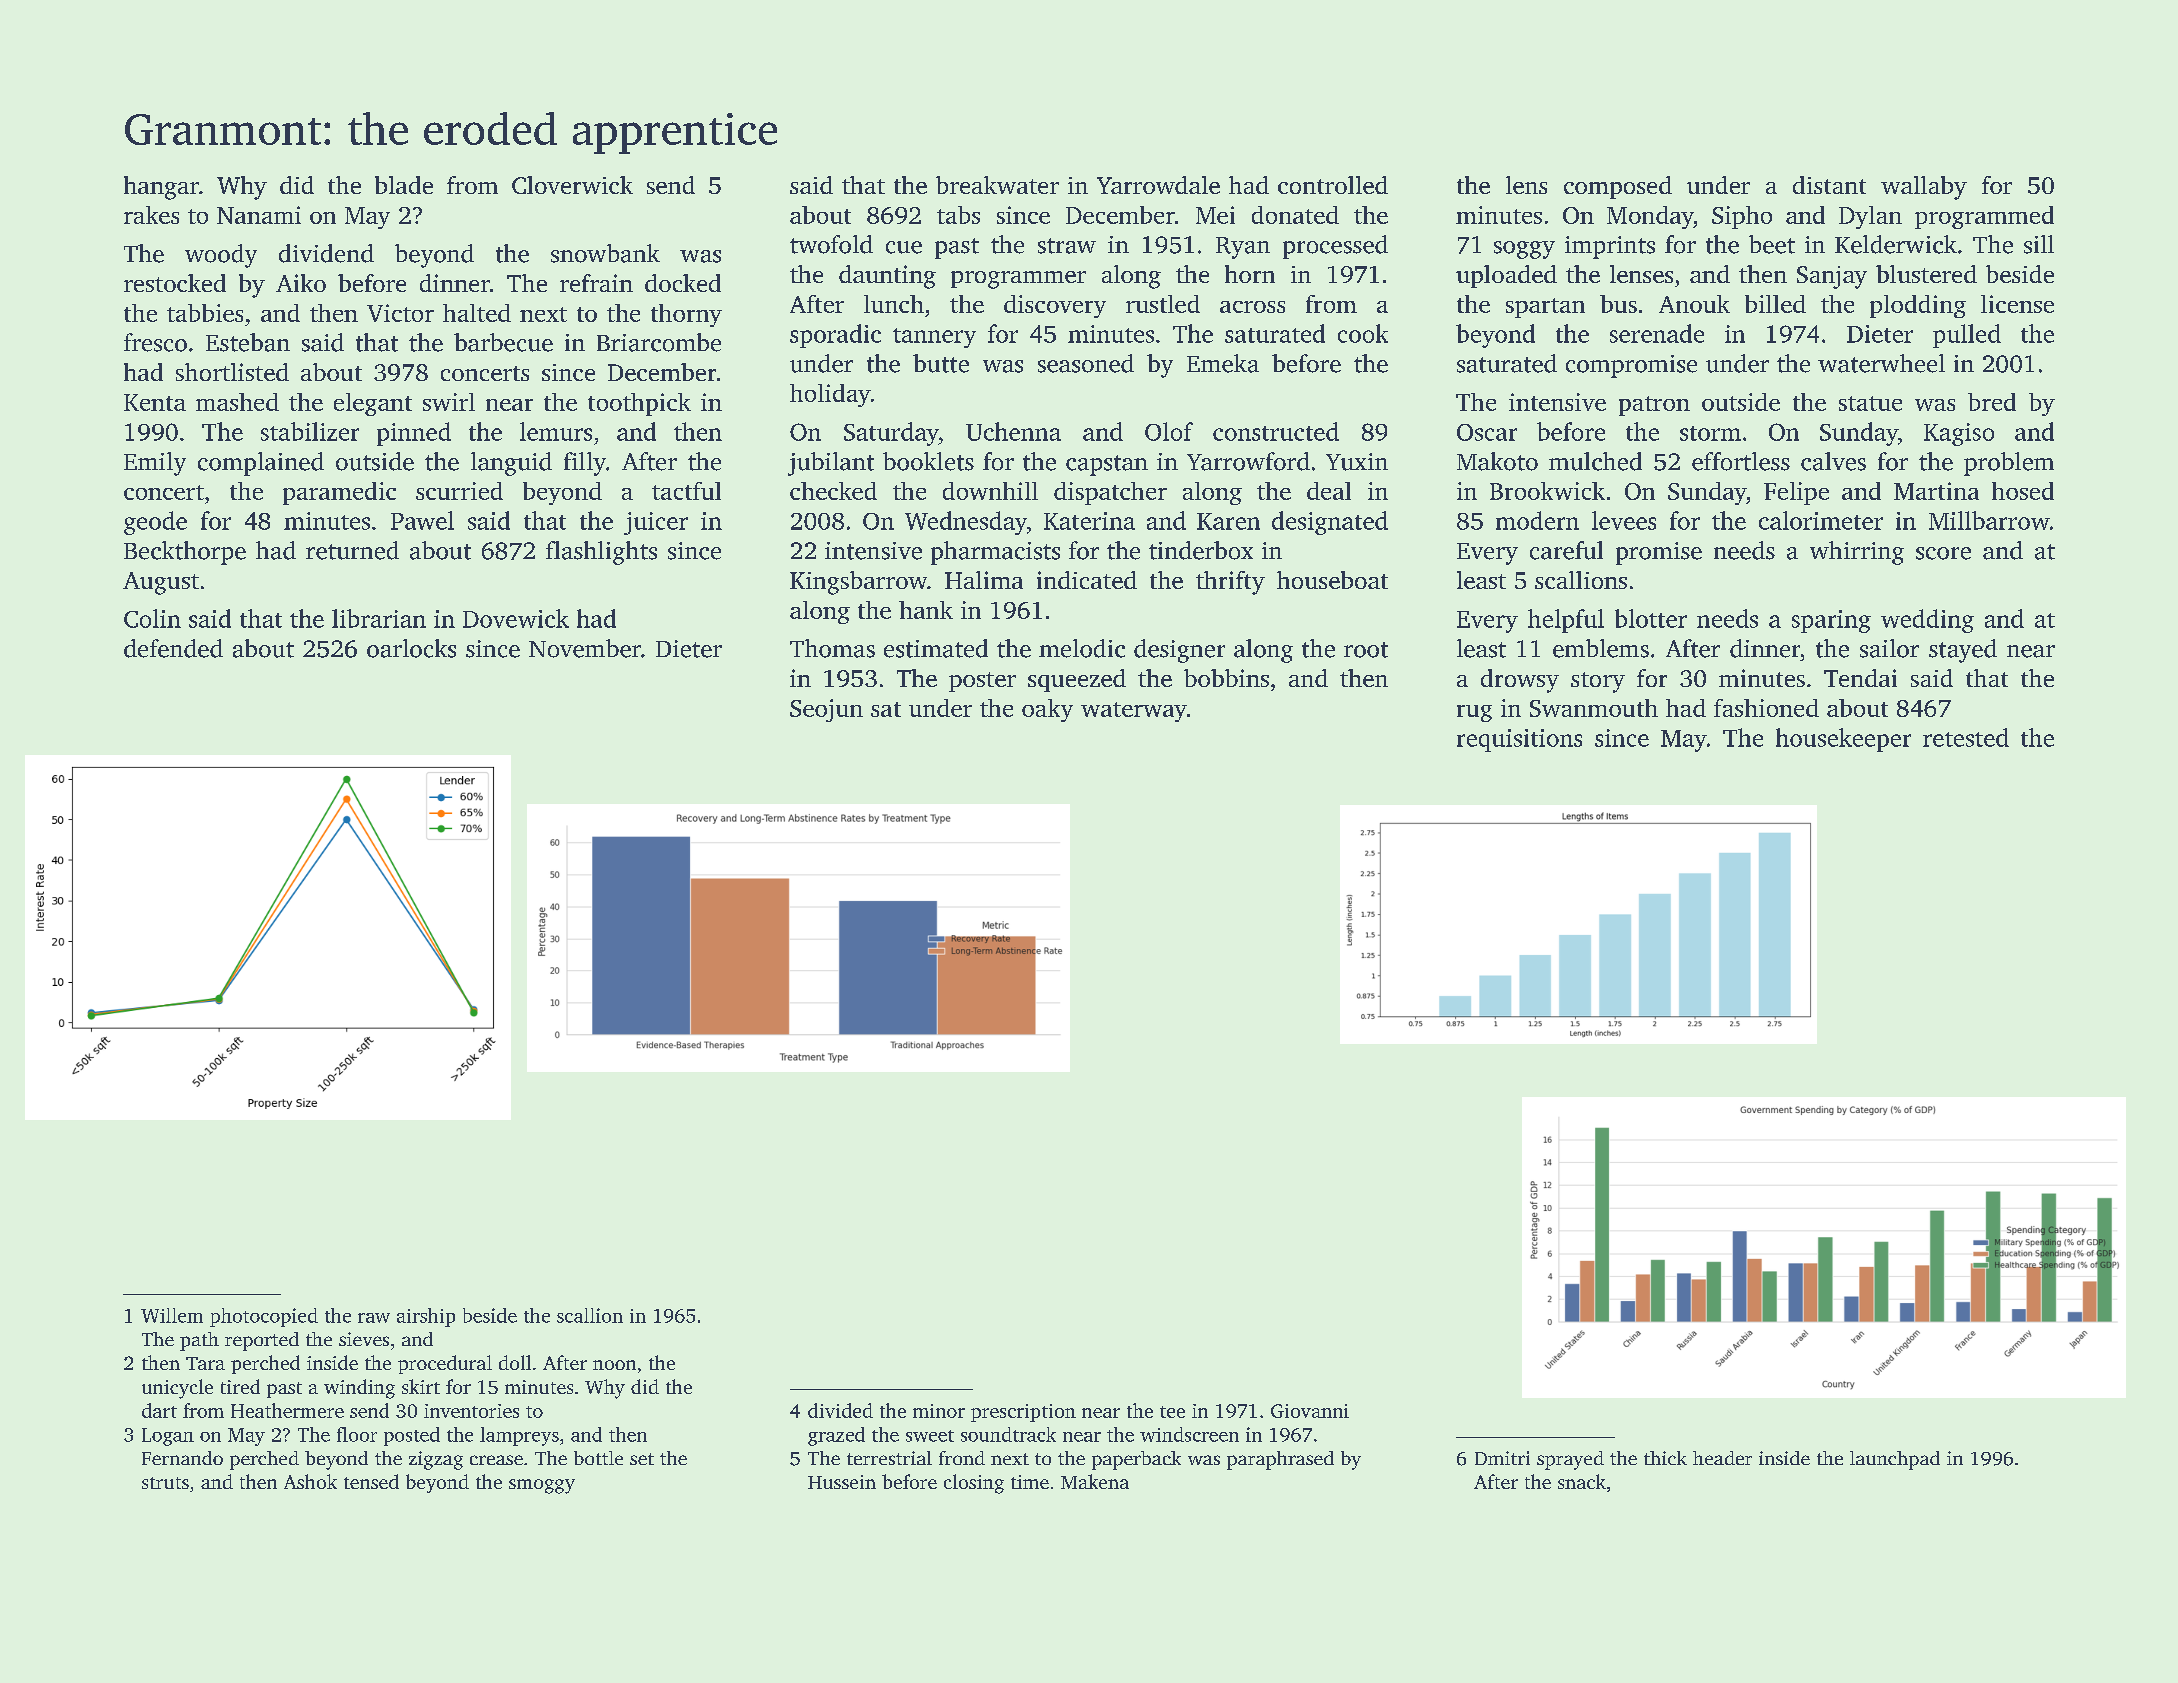 The image size is (2178, 1683). I want to click on wallaby, so click(1924, 188).
